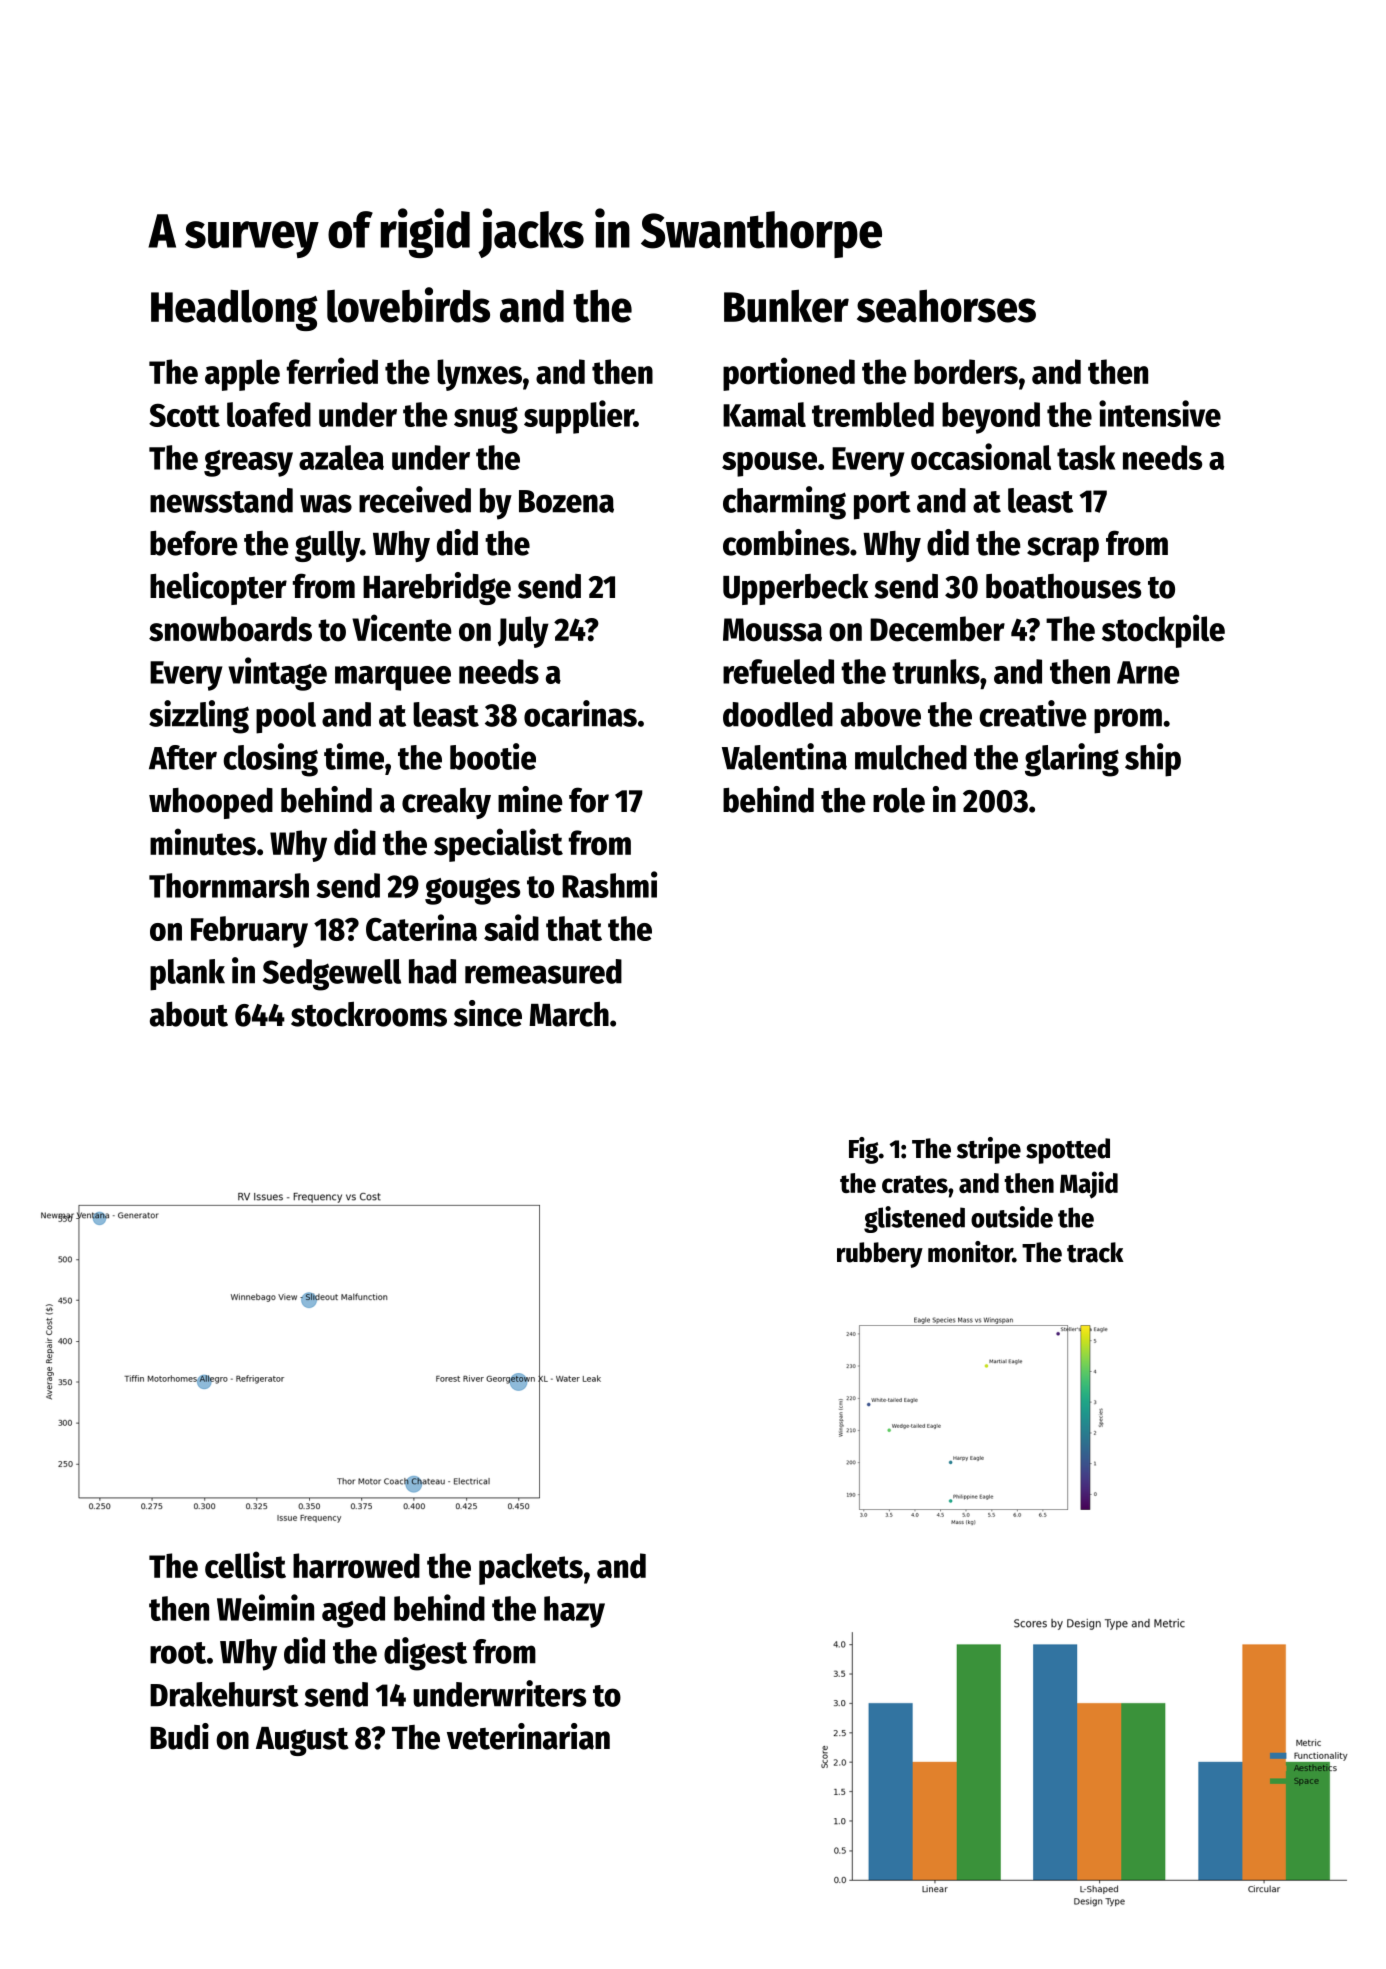  What do you see at coordinates (479, 375) in the screenshot?
I see `lynxes` at bounding box center [479, 375].
